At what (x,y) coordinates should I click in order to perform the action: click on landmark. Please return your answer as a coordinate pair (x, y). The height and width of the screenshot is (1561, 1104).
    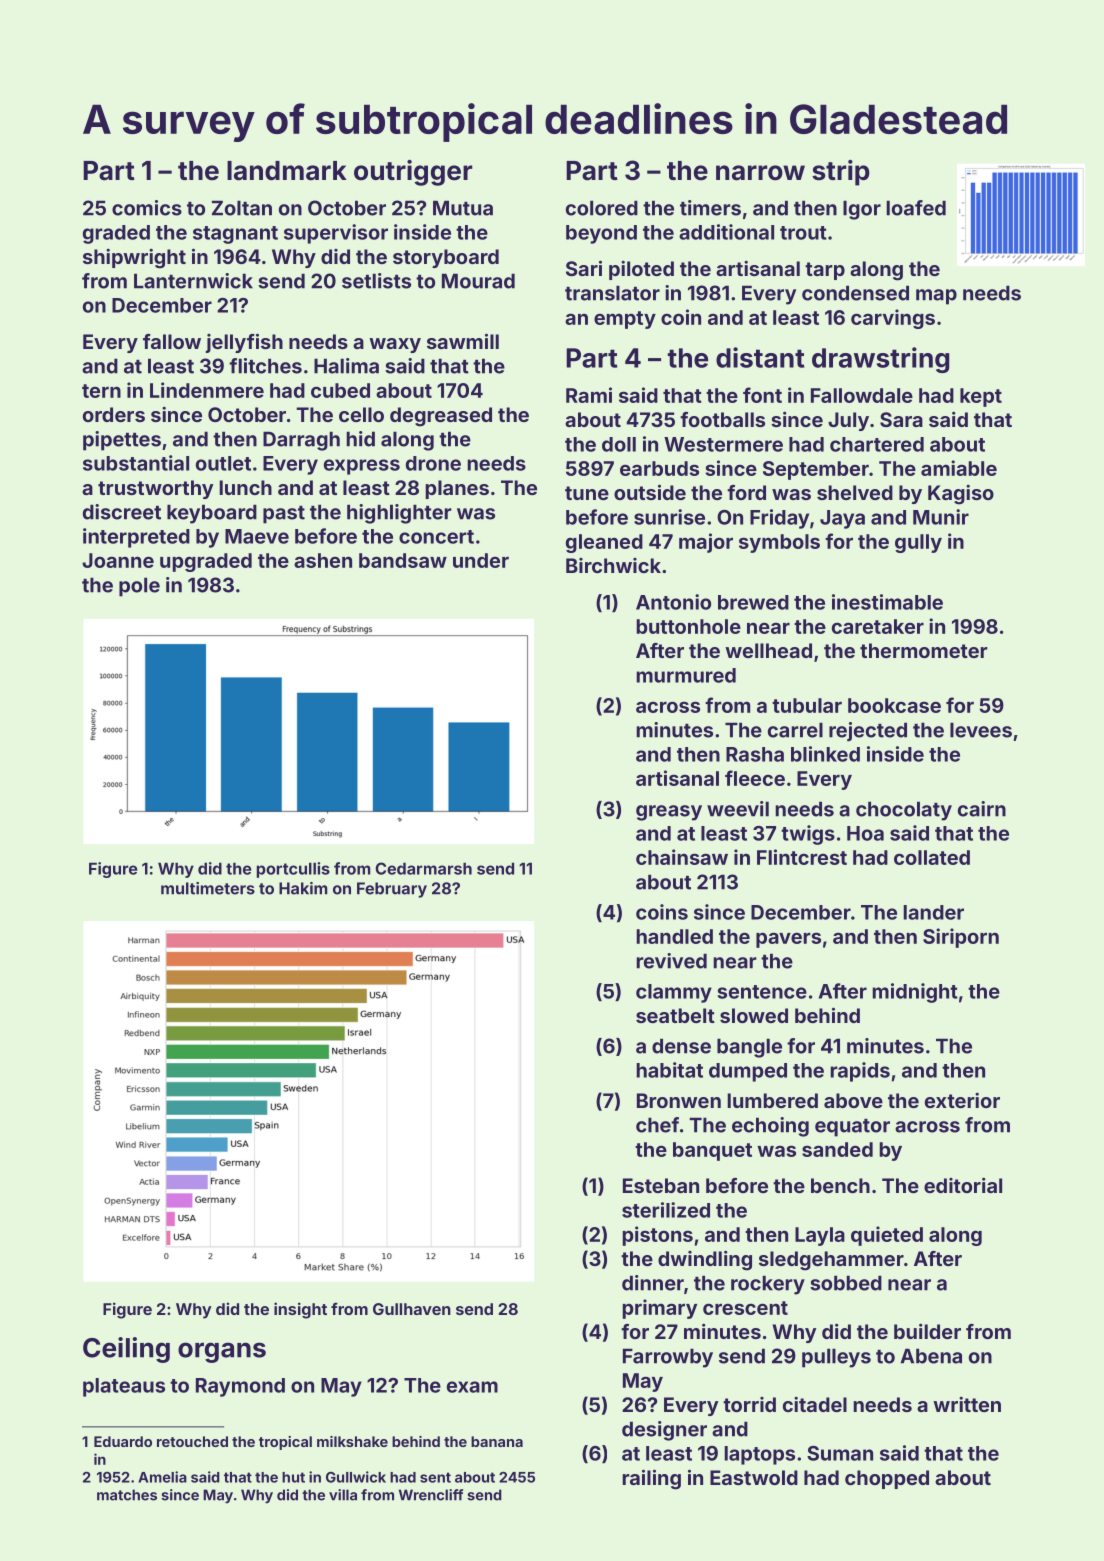
    Looking at the image, I should click on (287, 171).
